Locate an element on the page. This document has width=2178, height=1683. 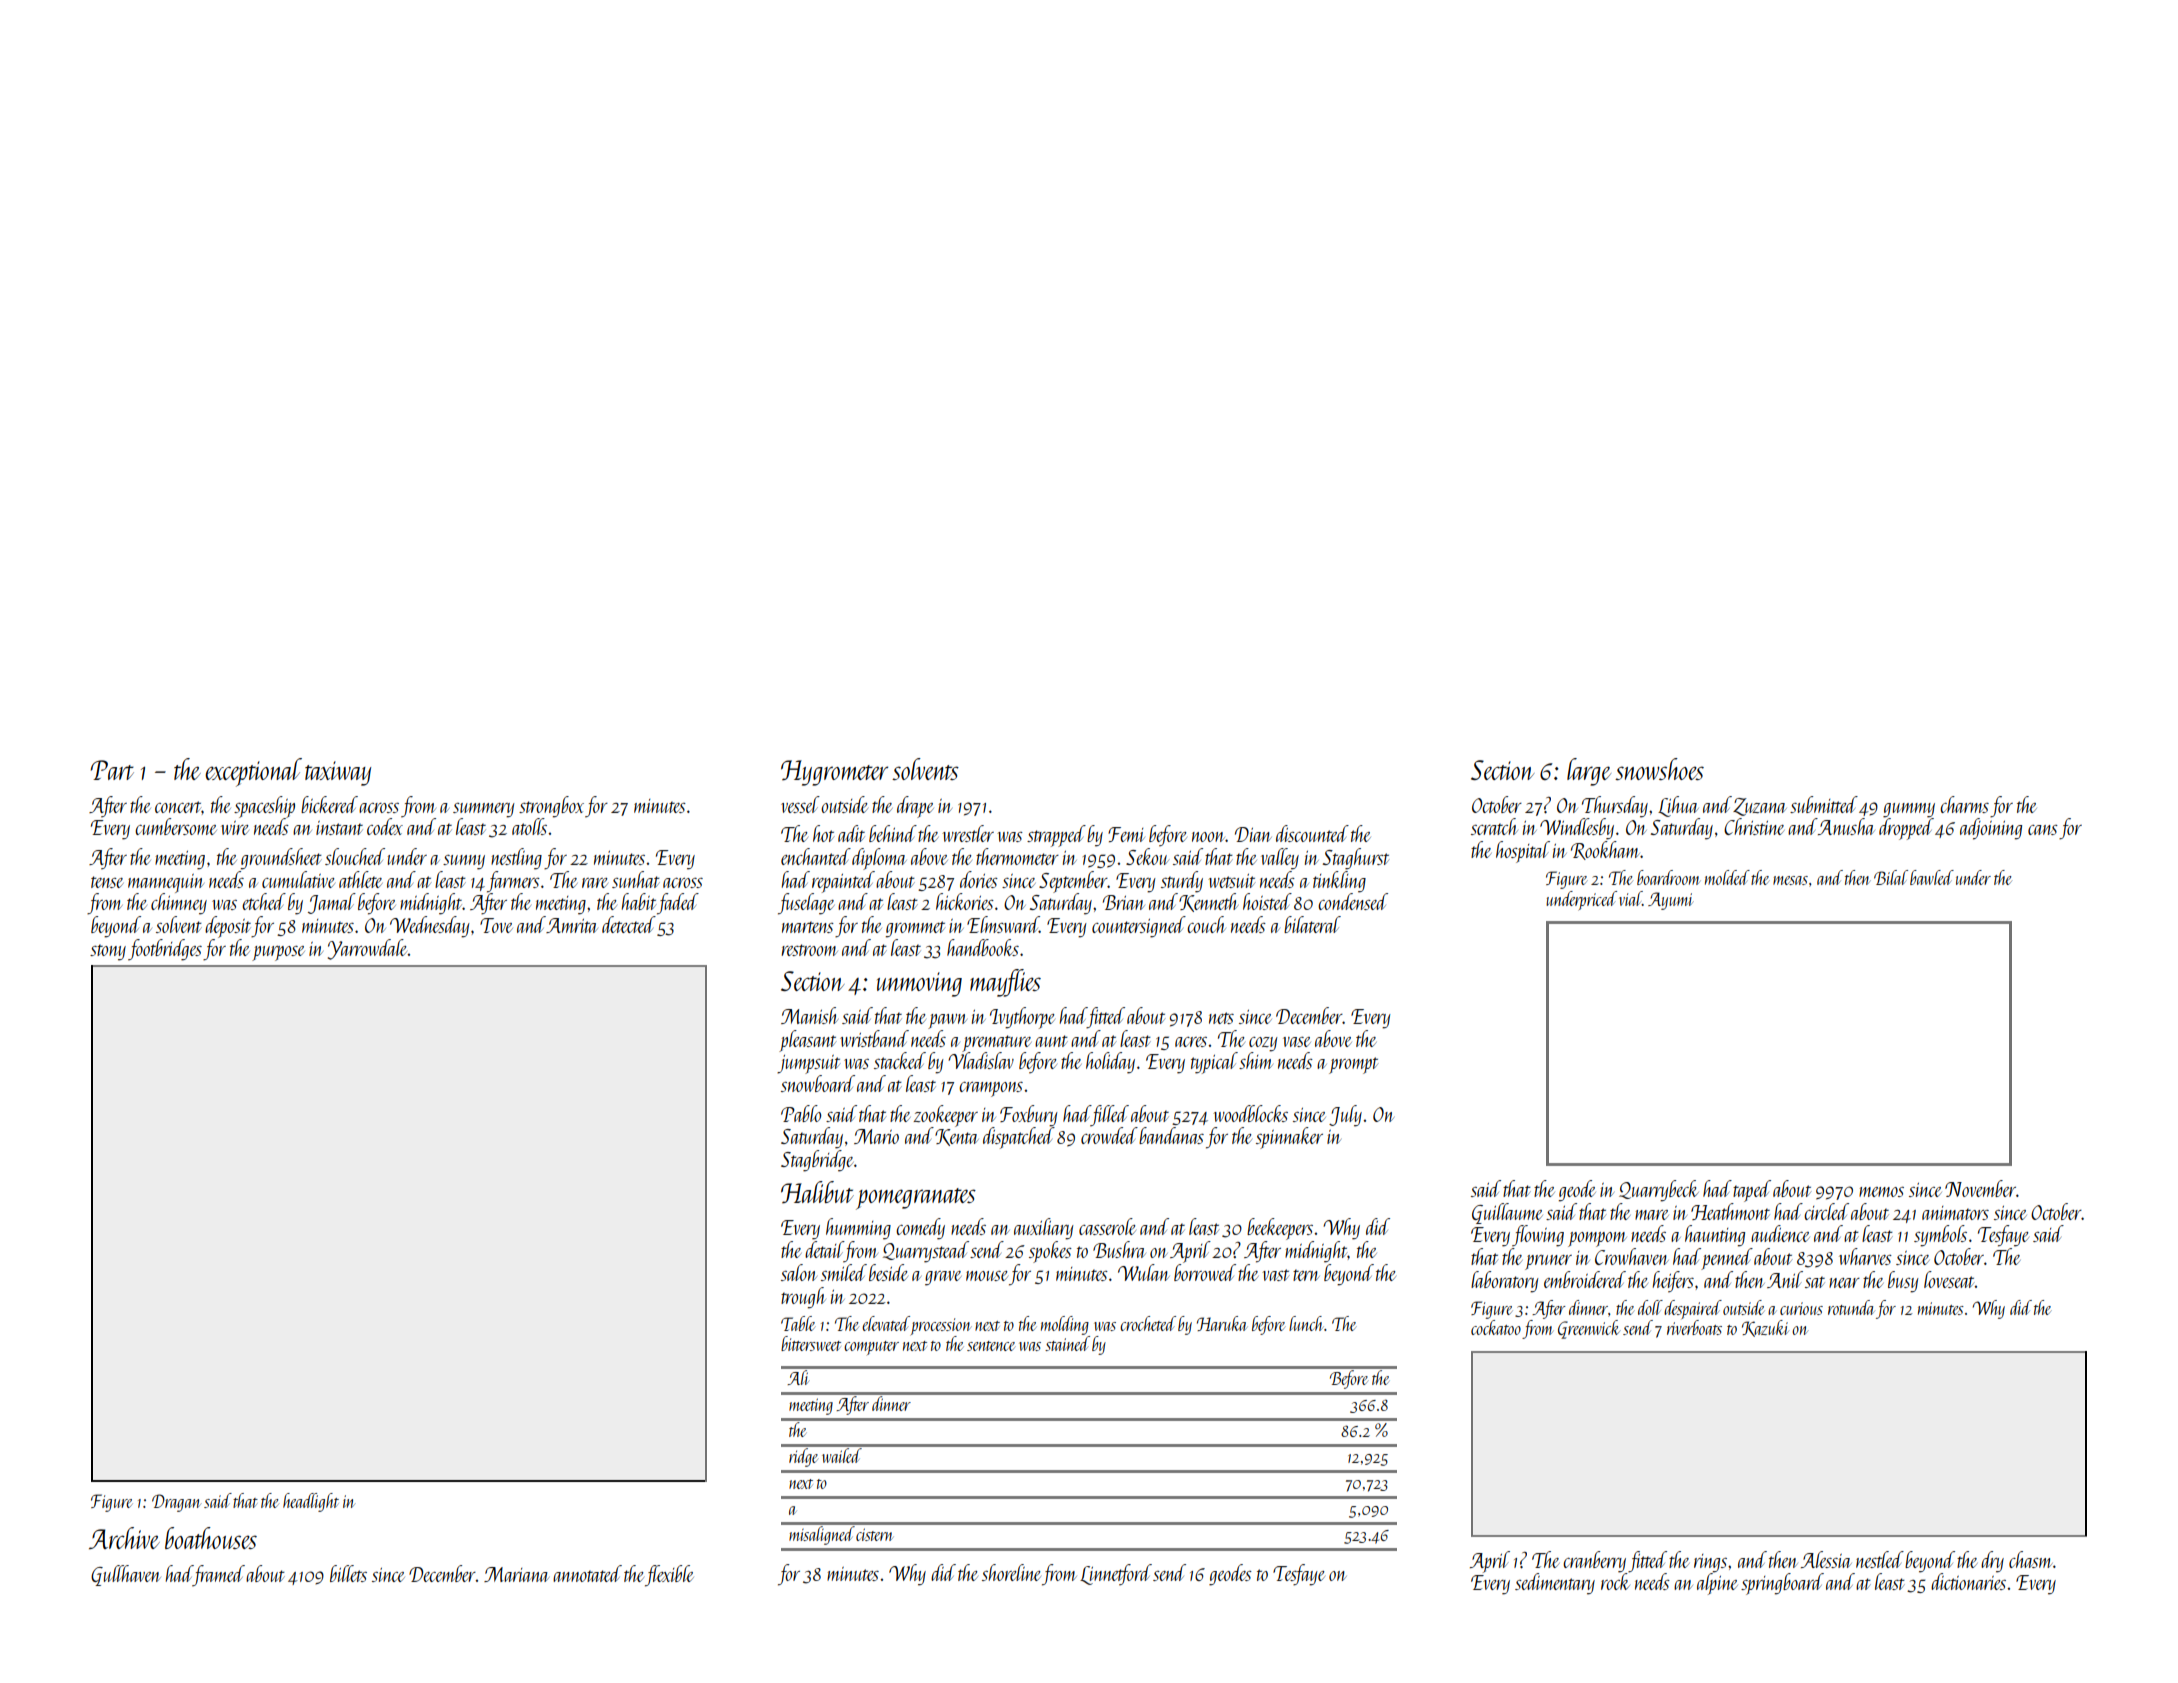
charms is located at coordinates (1964, 804).
